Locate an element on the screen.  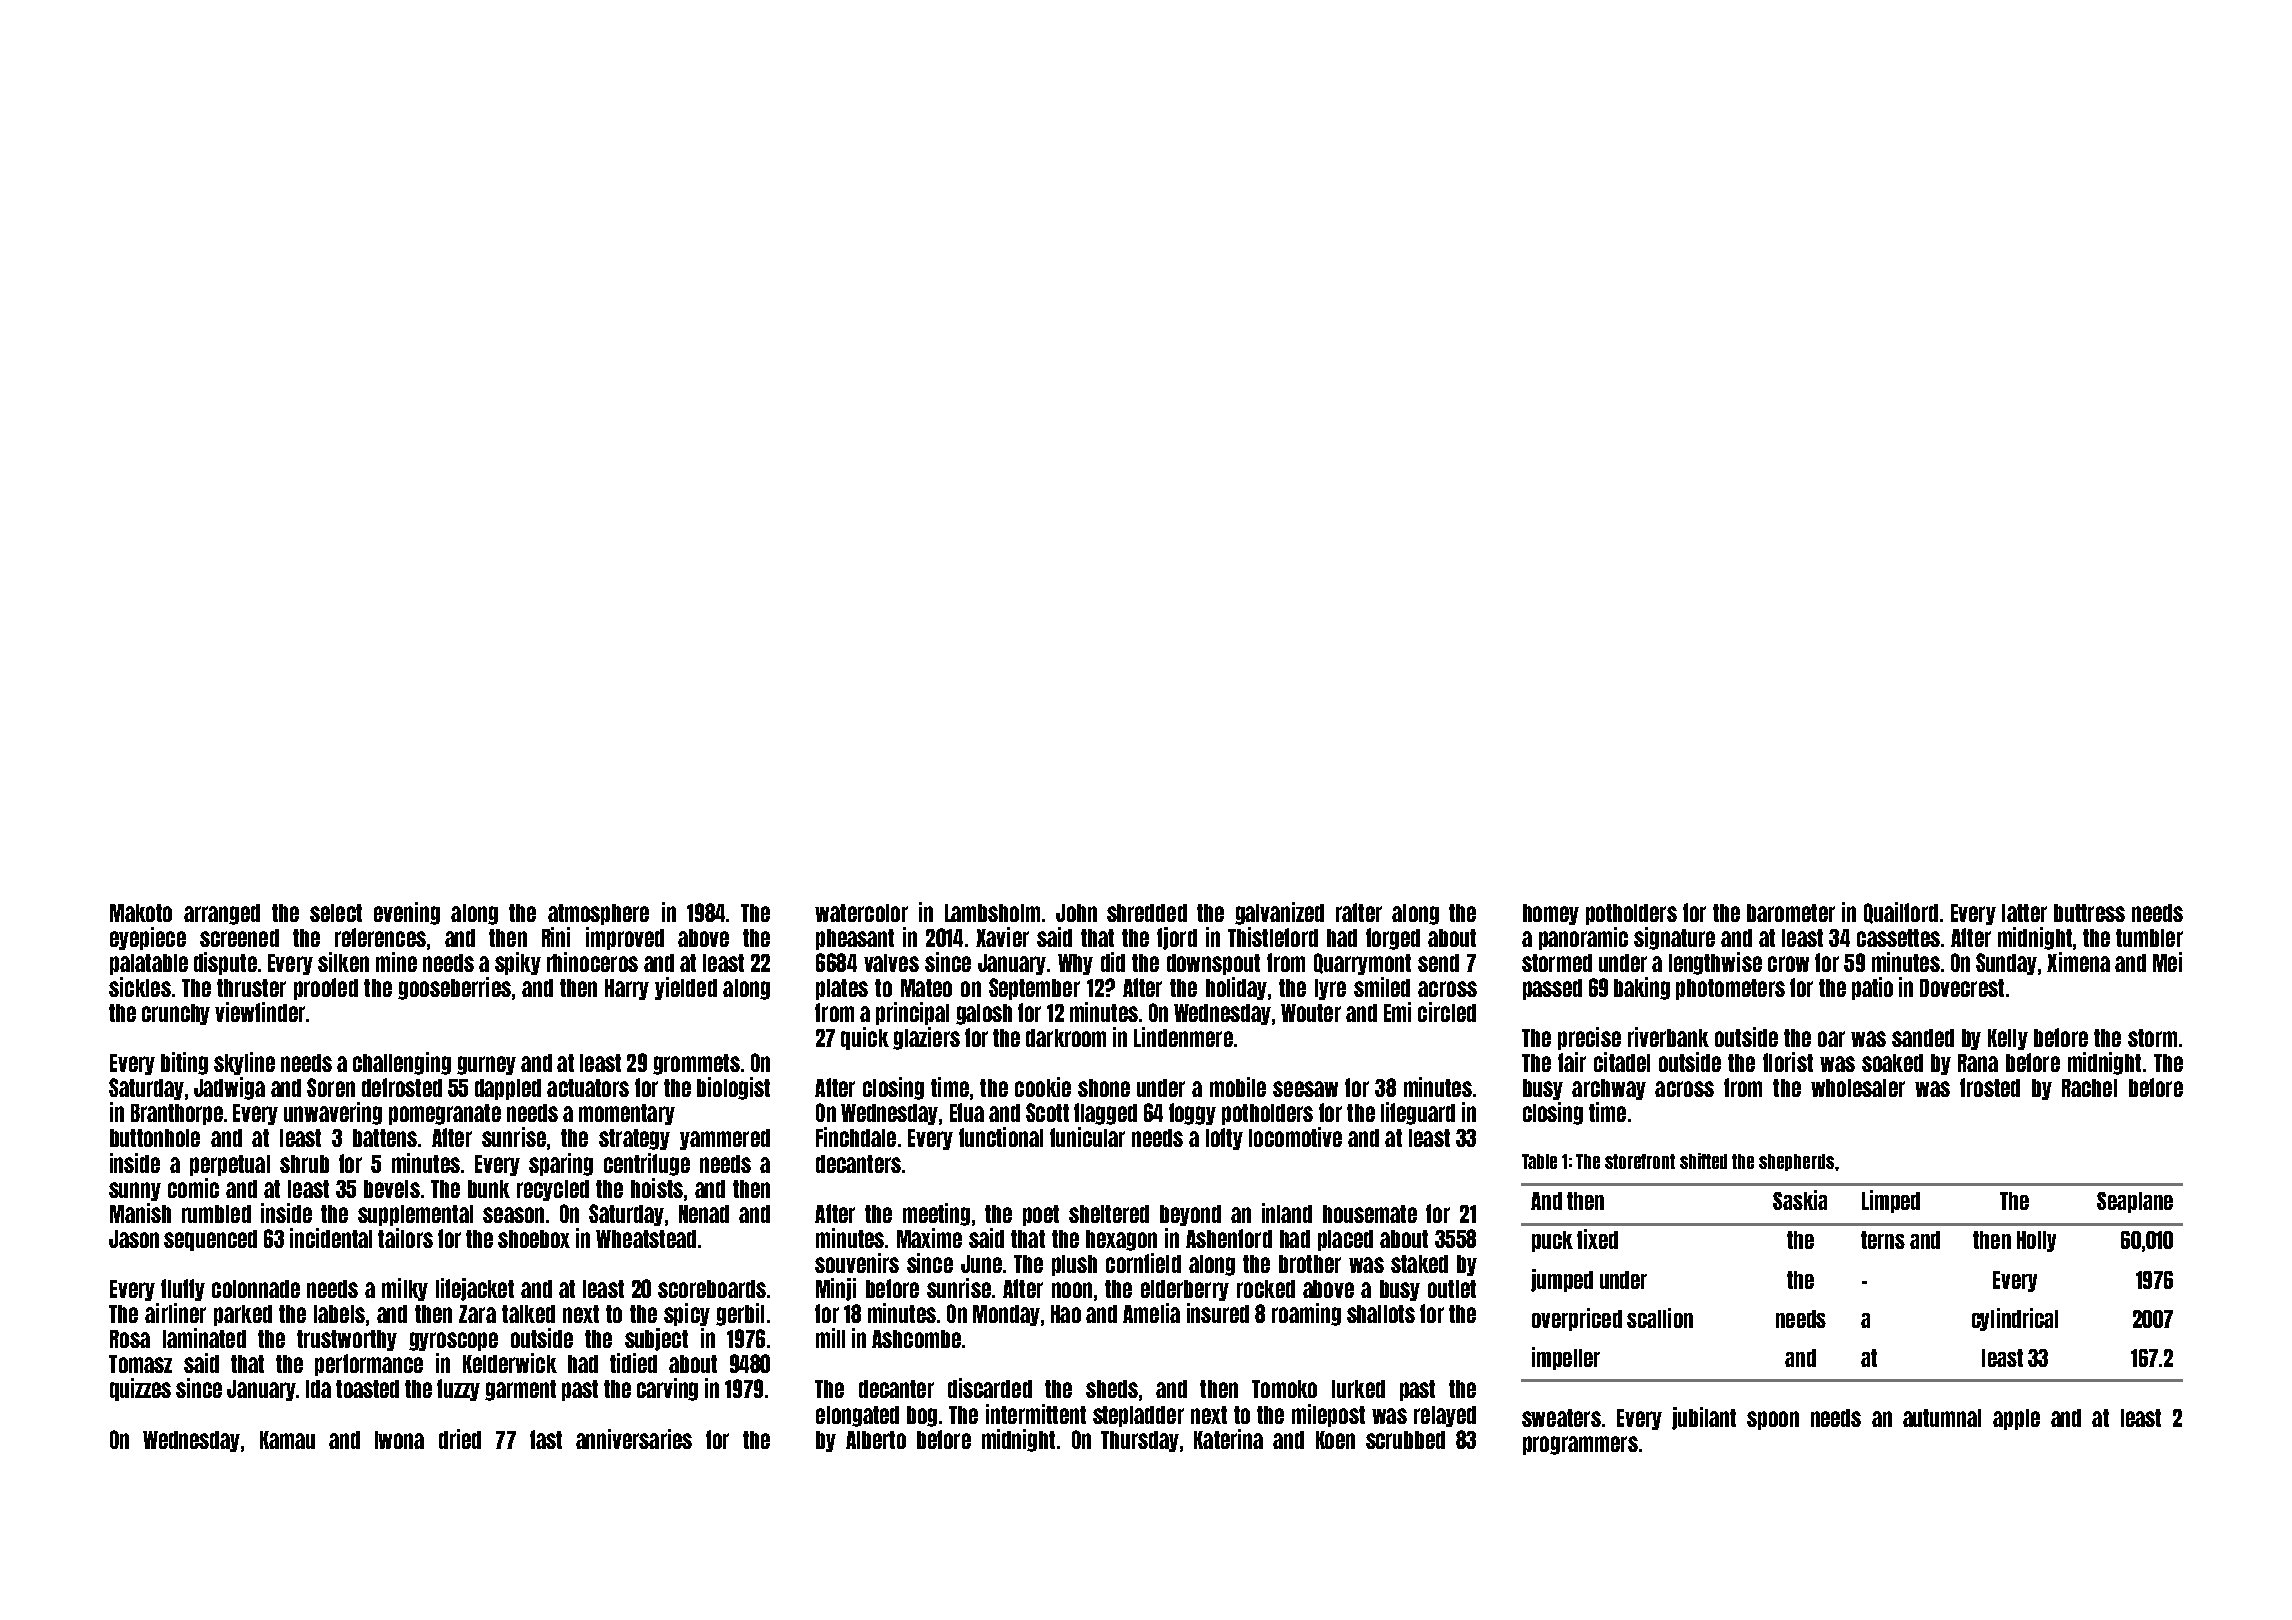
programmers is located at coordinates (1580, 1445).
